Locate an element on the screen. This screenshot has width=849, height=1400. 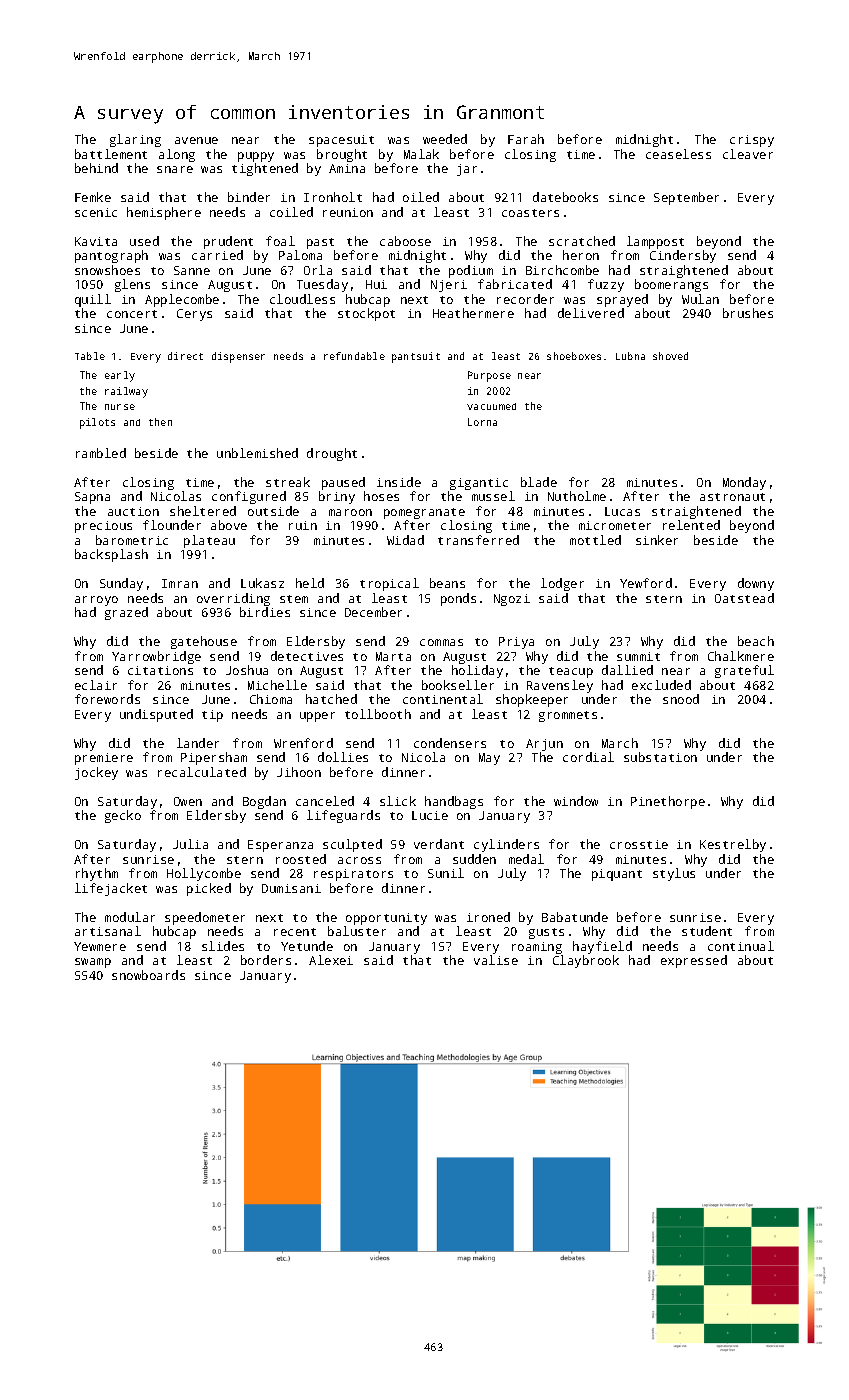
tollbooth is located at coordinates (378, 714).
